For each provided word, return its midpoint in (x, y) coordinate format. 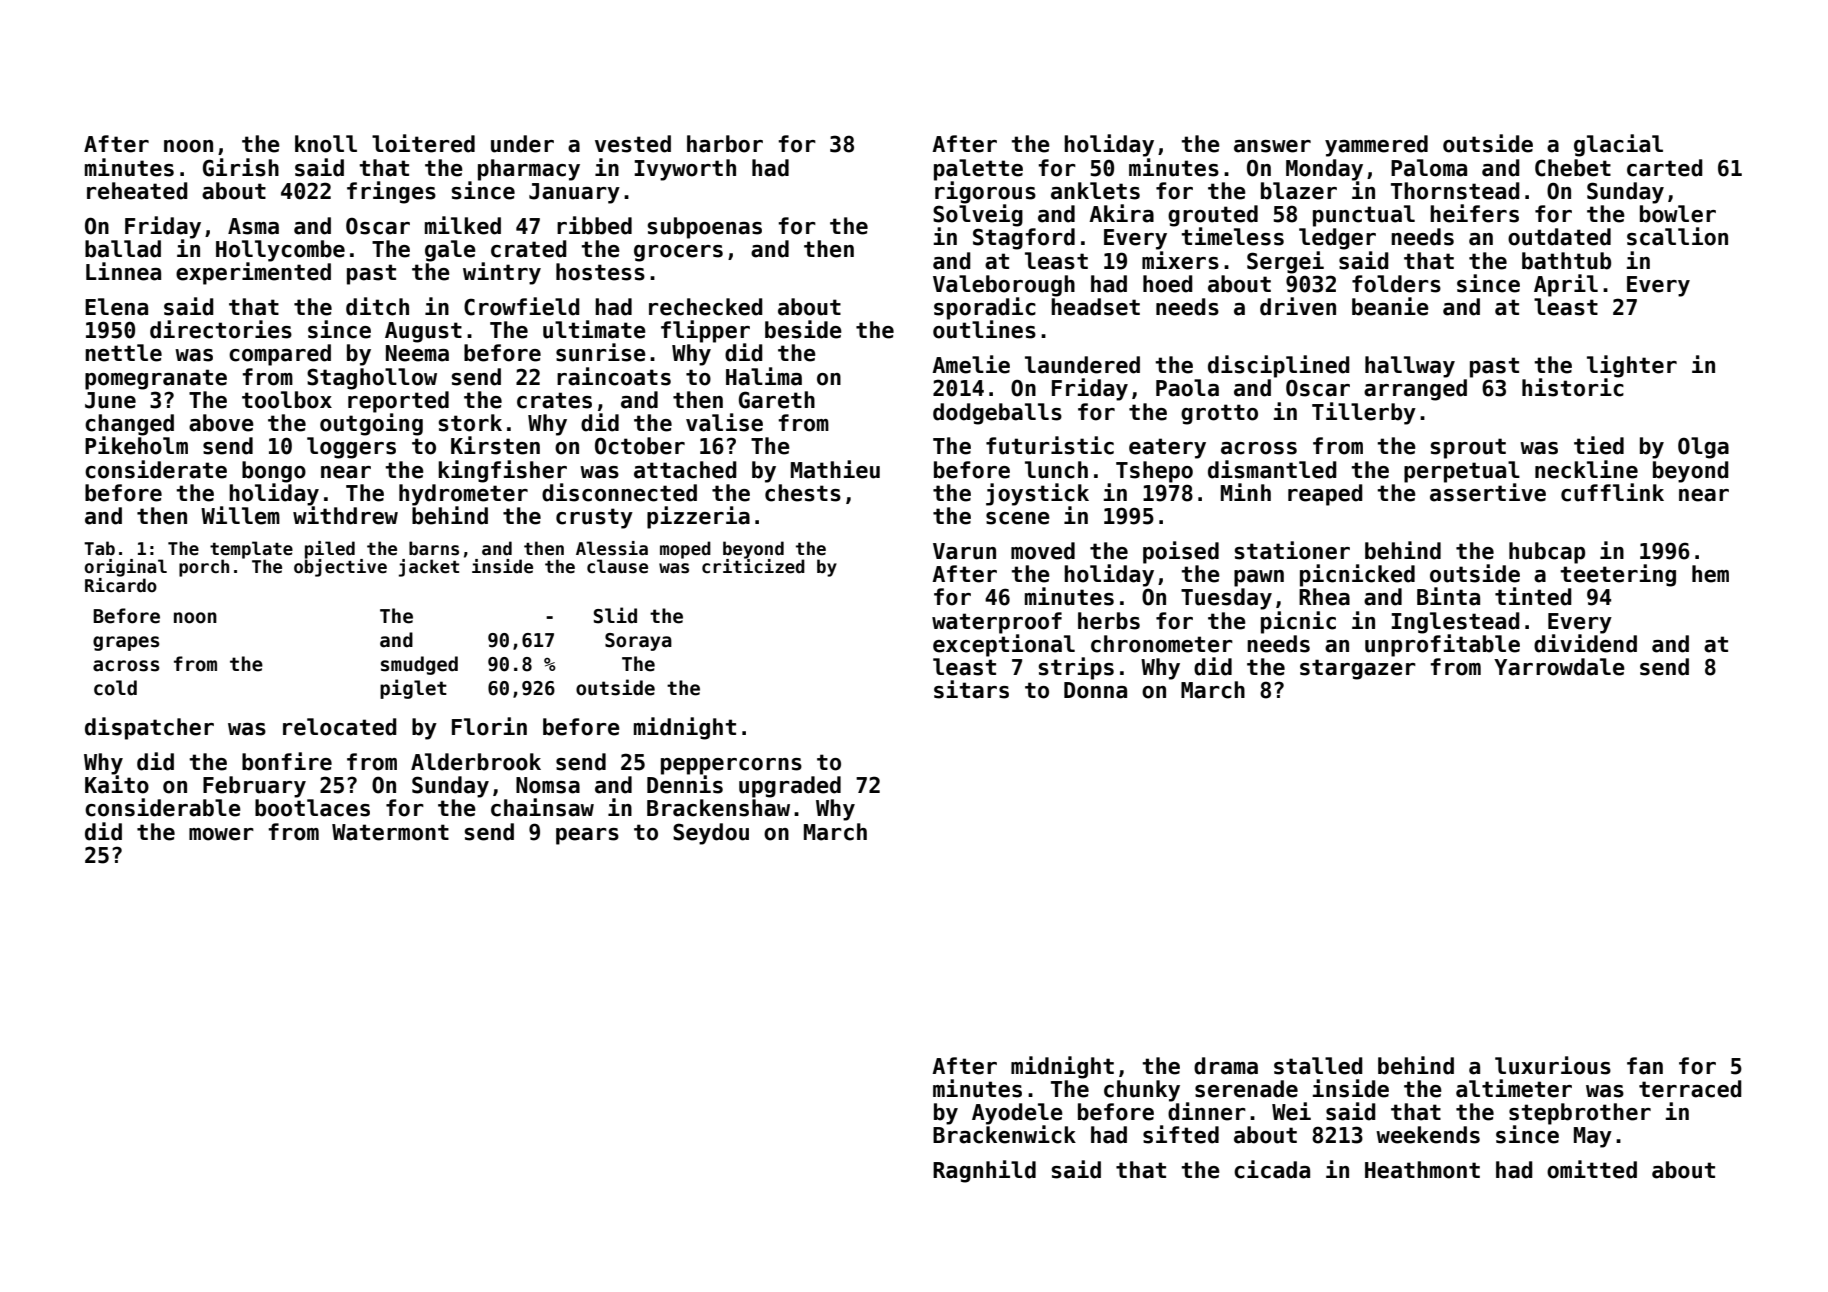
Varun (964, 551)
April (1566, 285)
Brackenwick (1004, 1134)
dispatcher (149, 728)
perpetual (1462, 472)
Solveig (978, 215)
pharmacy (529, 170)
